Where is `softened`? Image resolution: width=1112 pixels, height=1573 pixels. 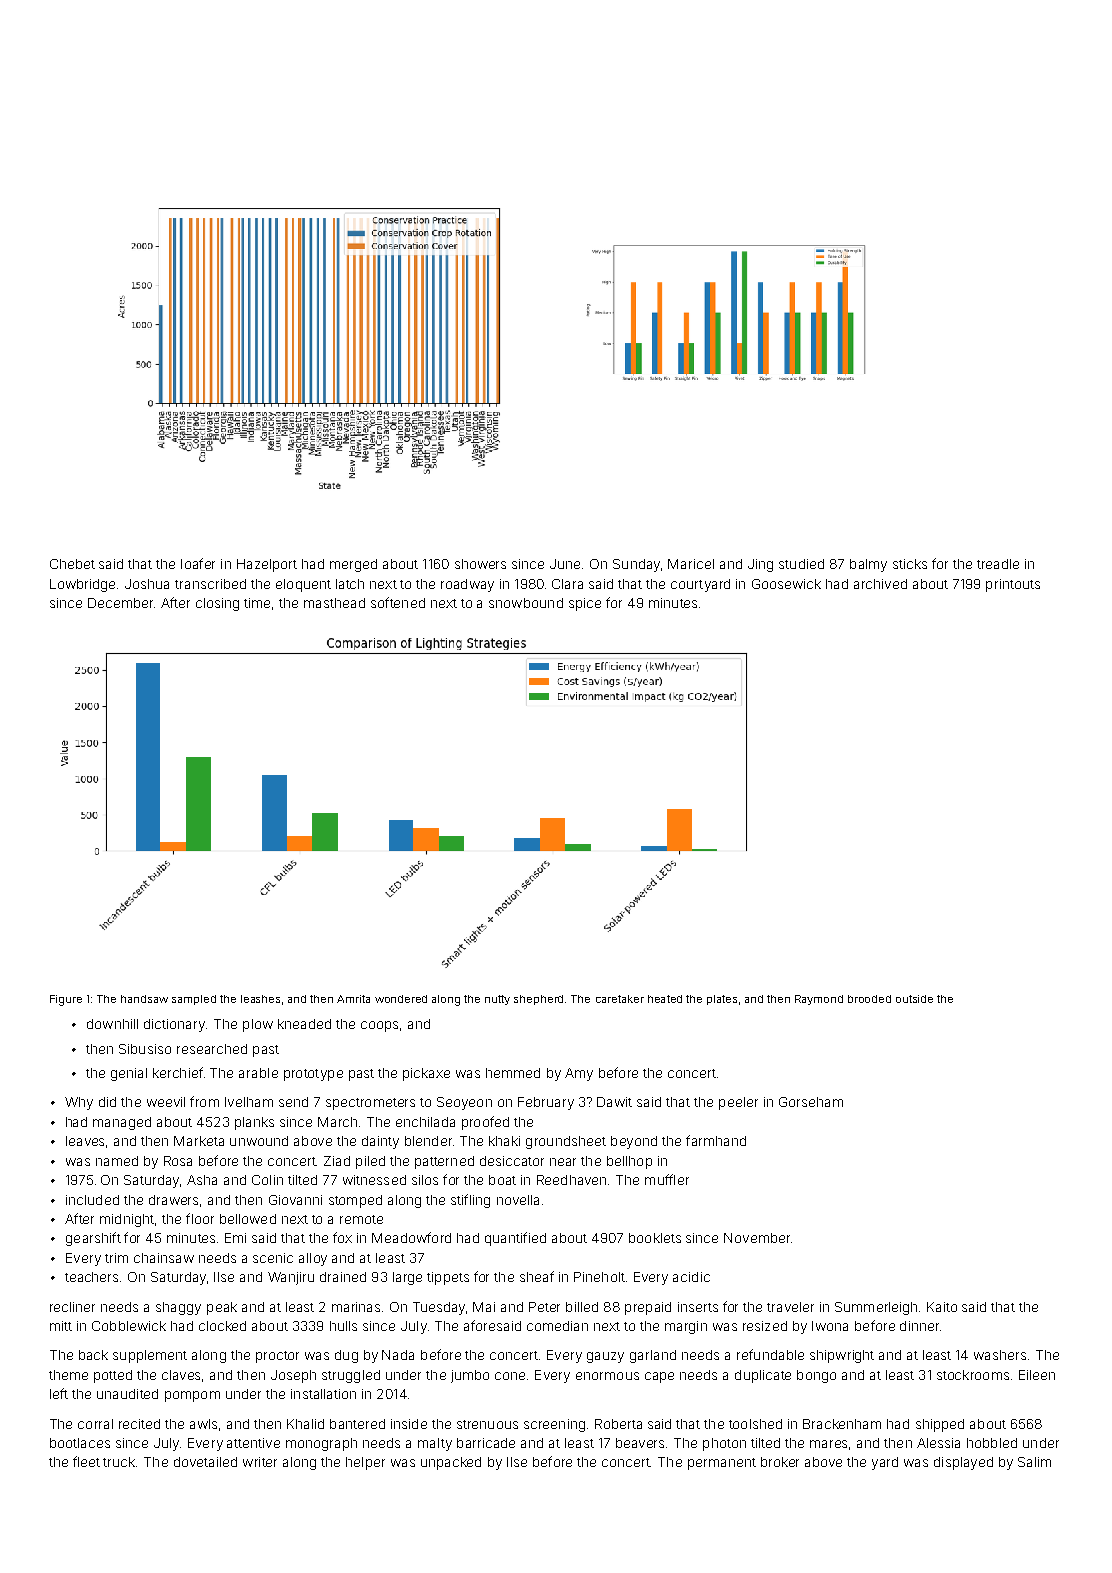 softened is located at coordinates (398, 602).
